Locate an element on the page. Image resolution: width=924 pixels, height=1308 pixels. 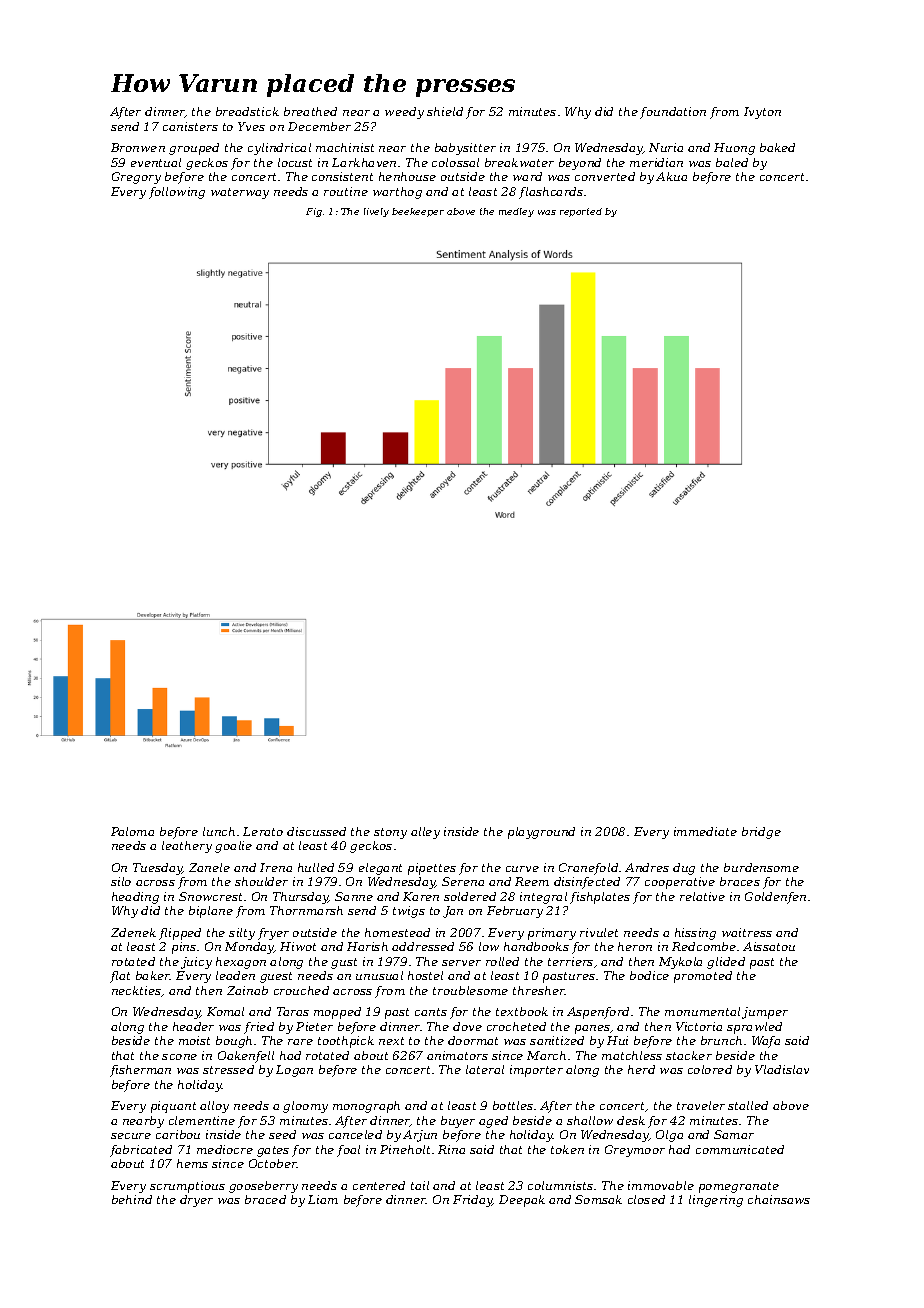
Paloma is located at coordinates (132, 831).
